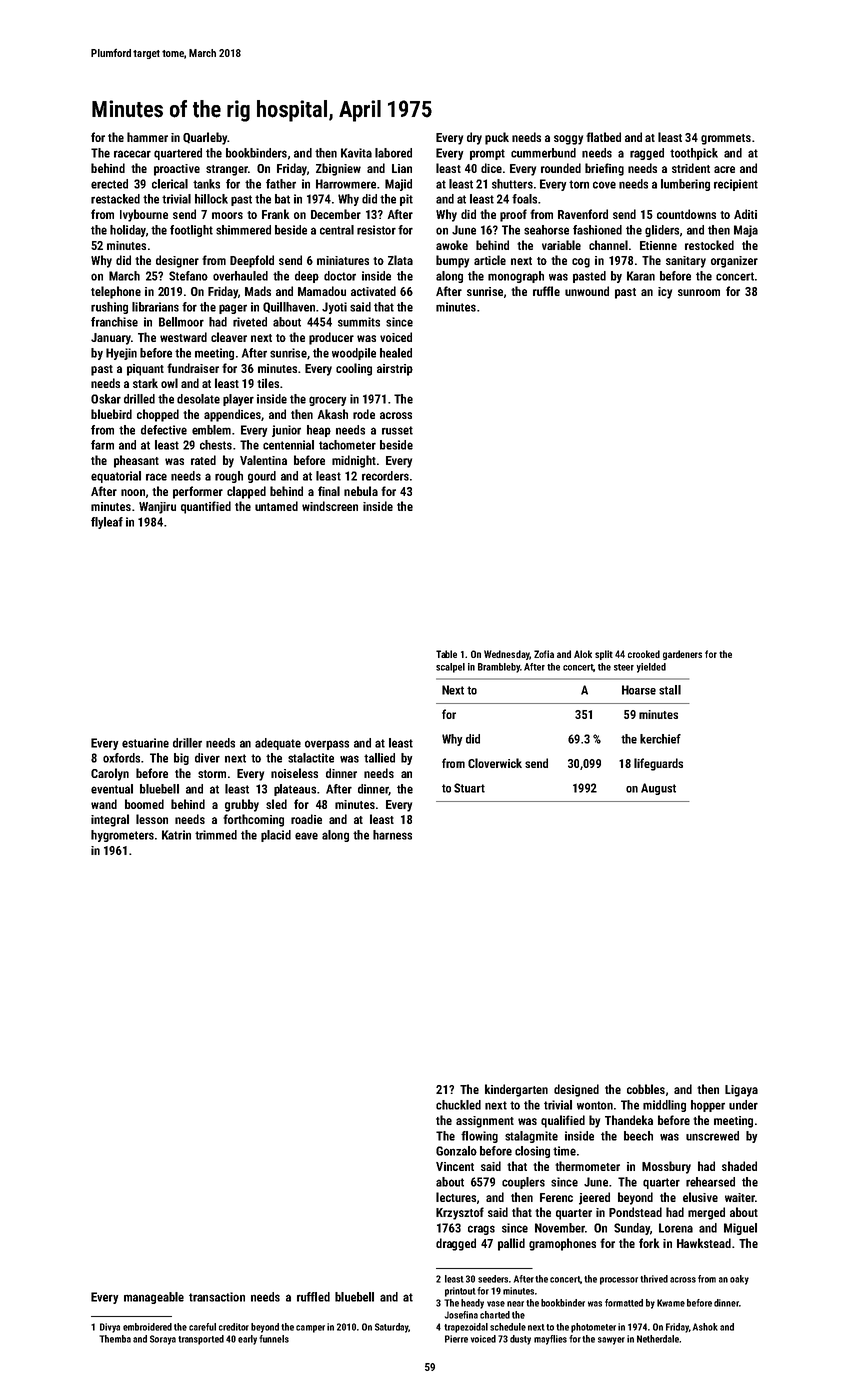 This screenshot has width=849, height=1400. What do you see at coordinates (516, 277) in the screenshot?
I see `monograph` at bounding box center [516, 277].
